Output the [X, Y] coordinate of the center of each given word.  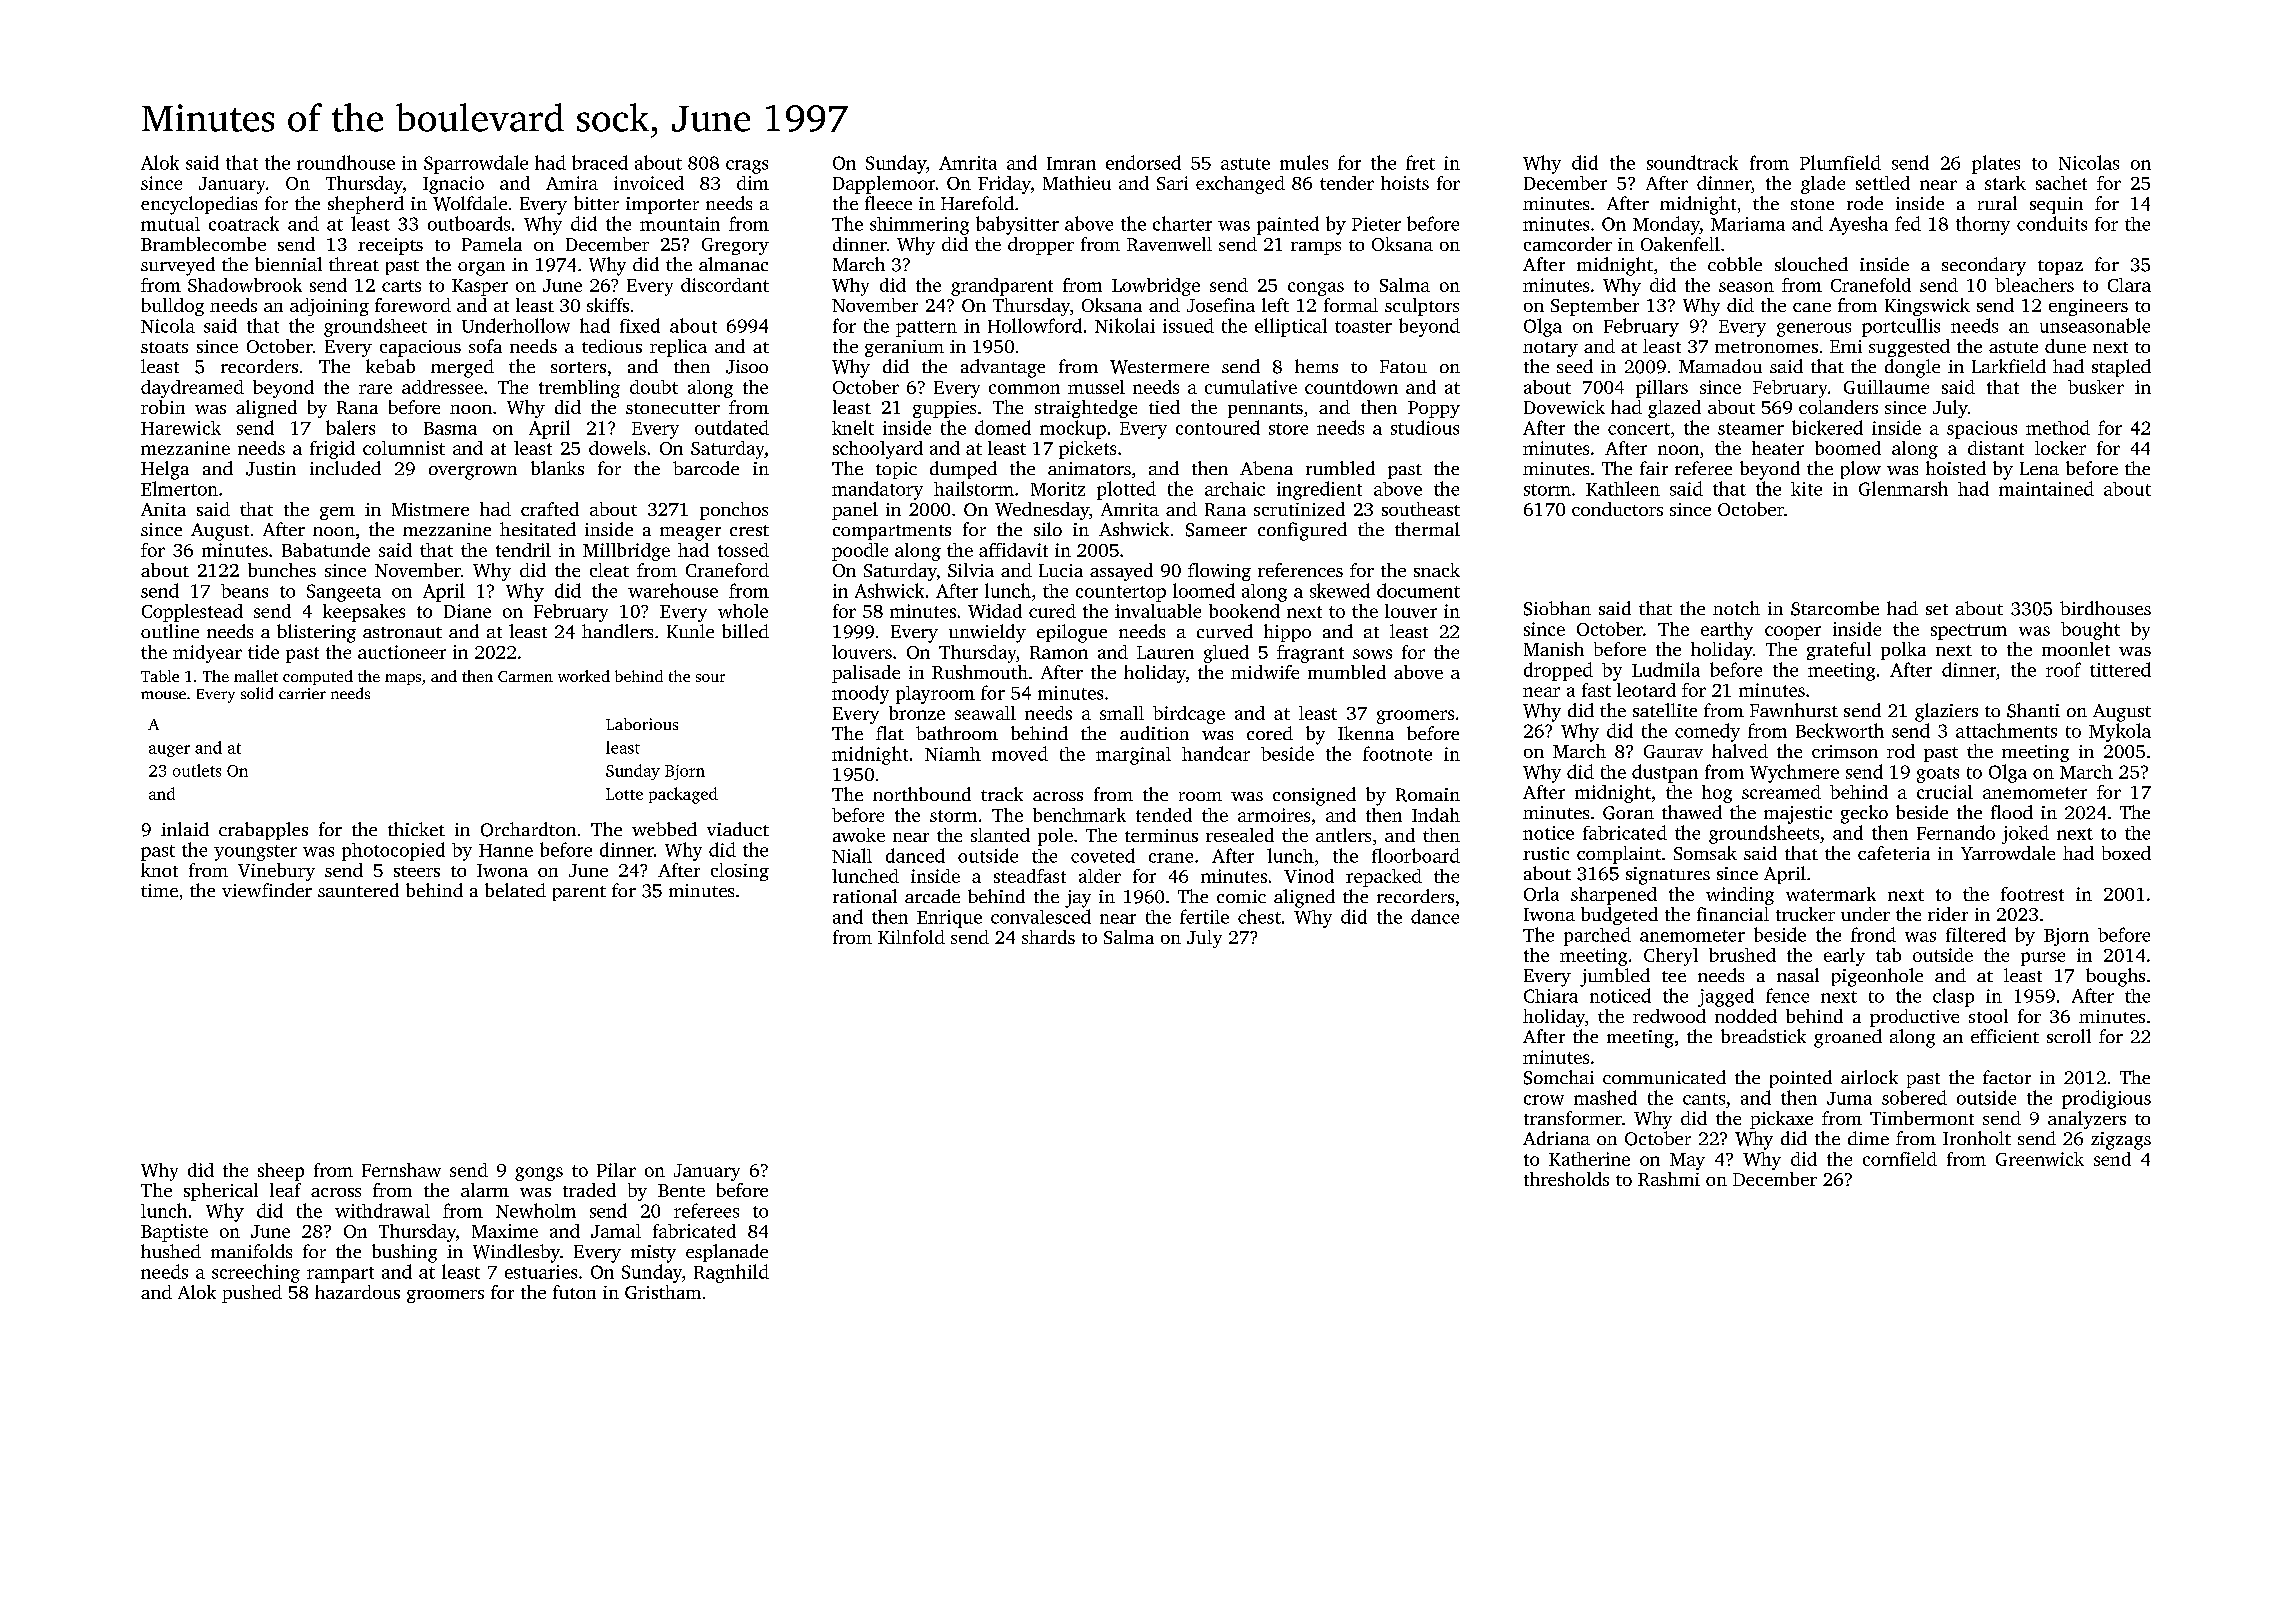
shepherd [366, 205]
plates [1996, 164]
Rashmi [1669, 1179]
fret [1420, 162]
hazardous [357, 1292]
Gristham [663, 1292]
